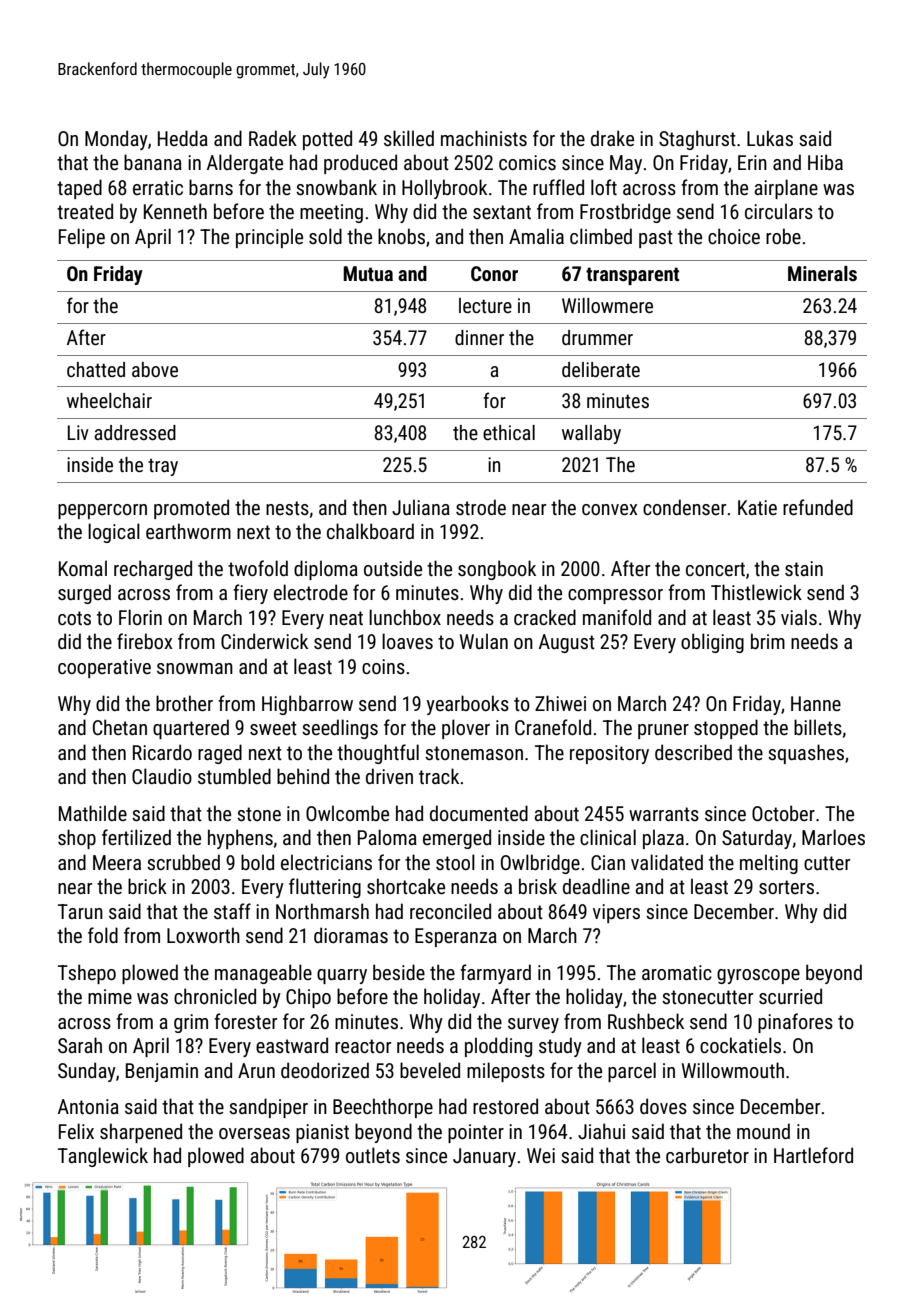  I want to click on recharged, so click(153, 570).
